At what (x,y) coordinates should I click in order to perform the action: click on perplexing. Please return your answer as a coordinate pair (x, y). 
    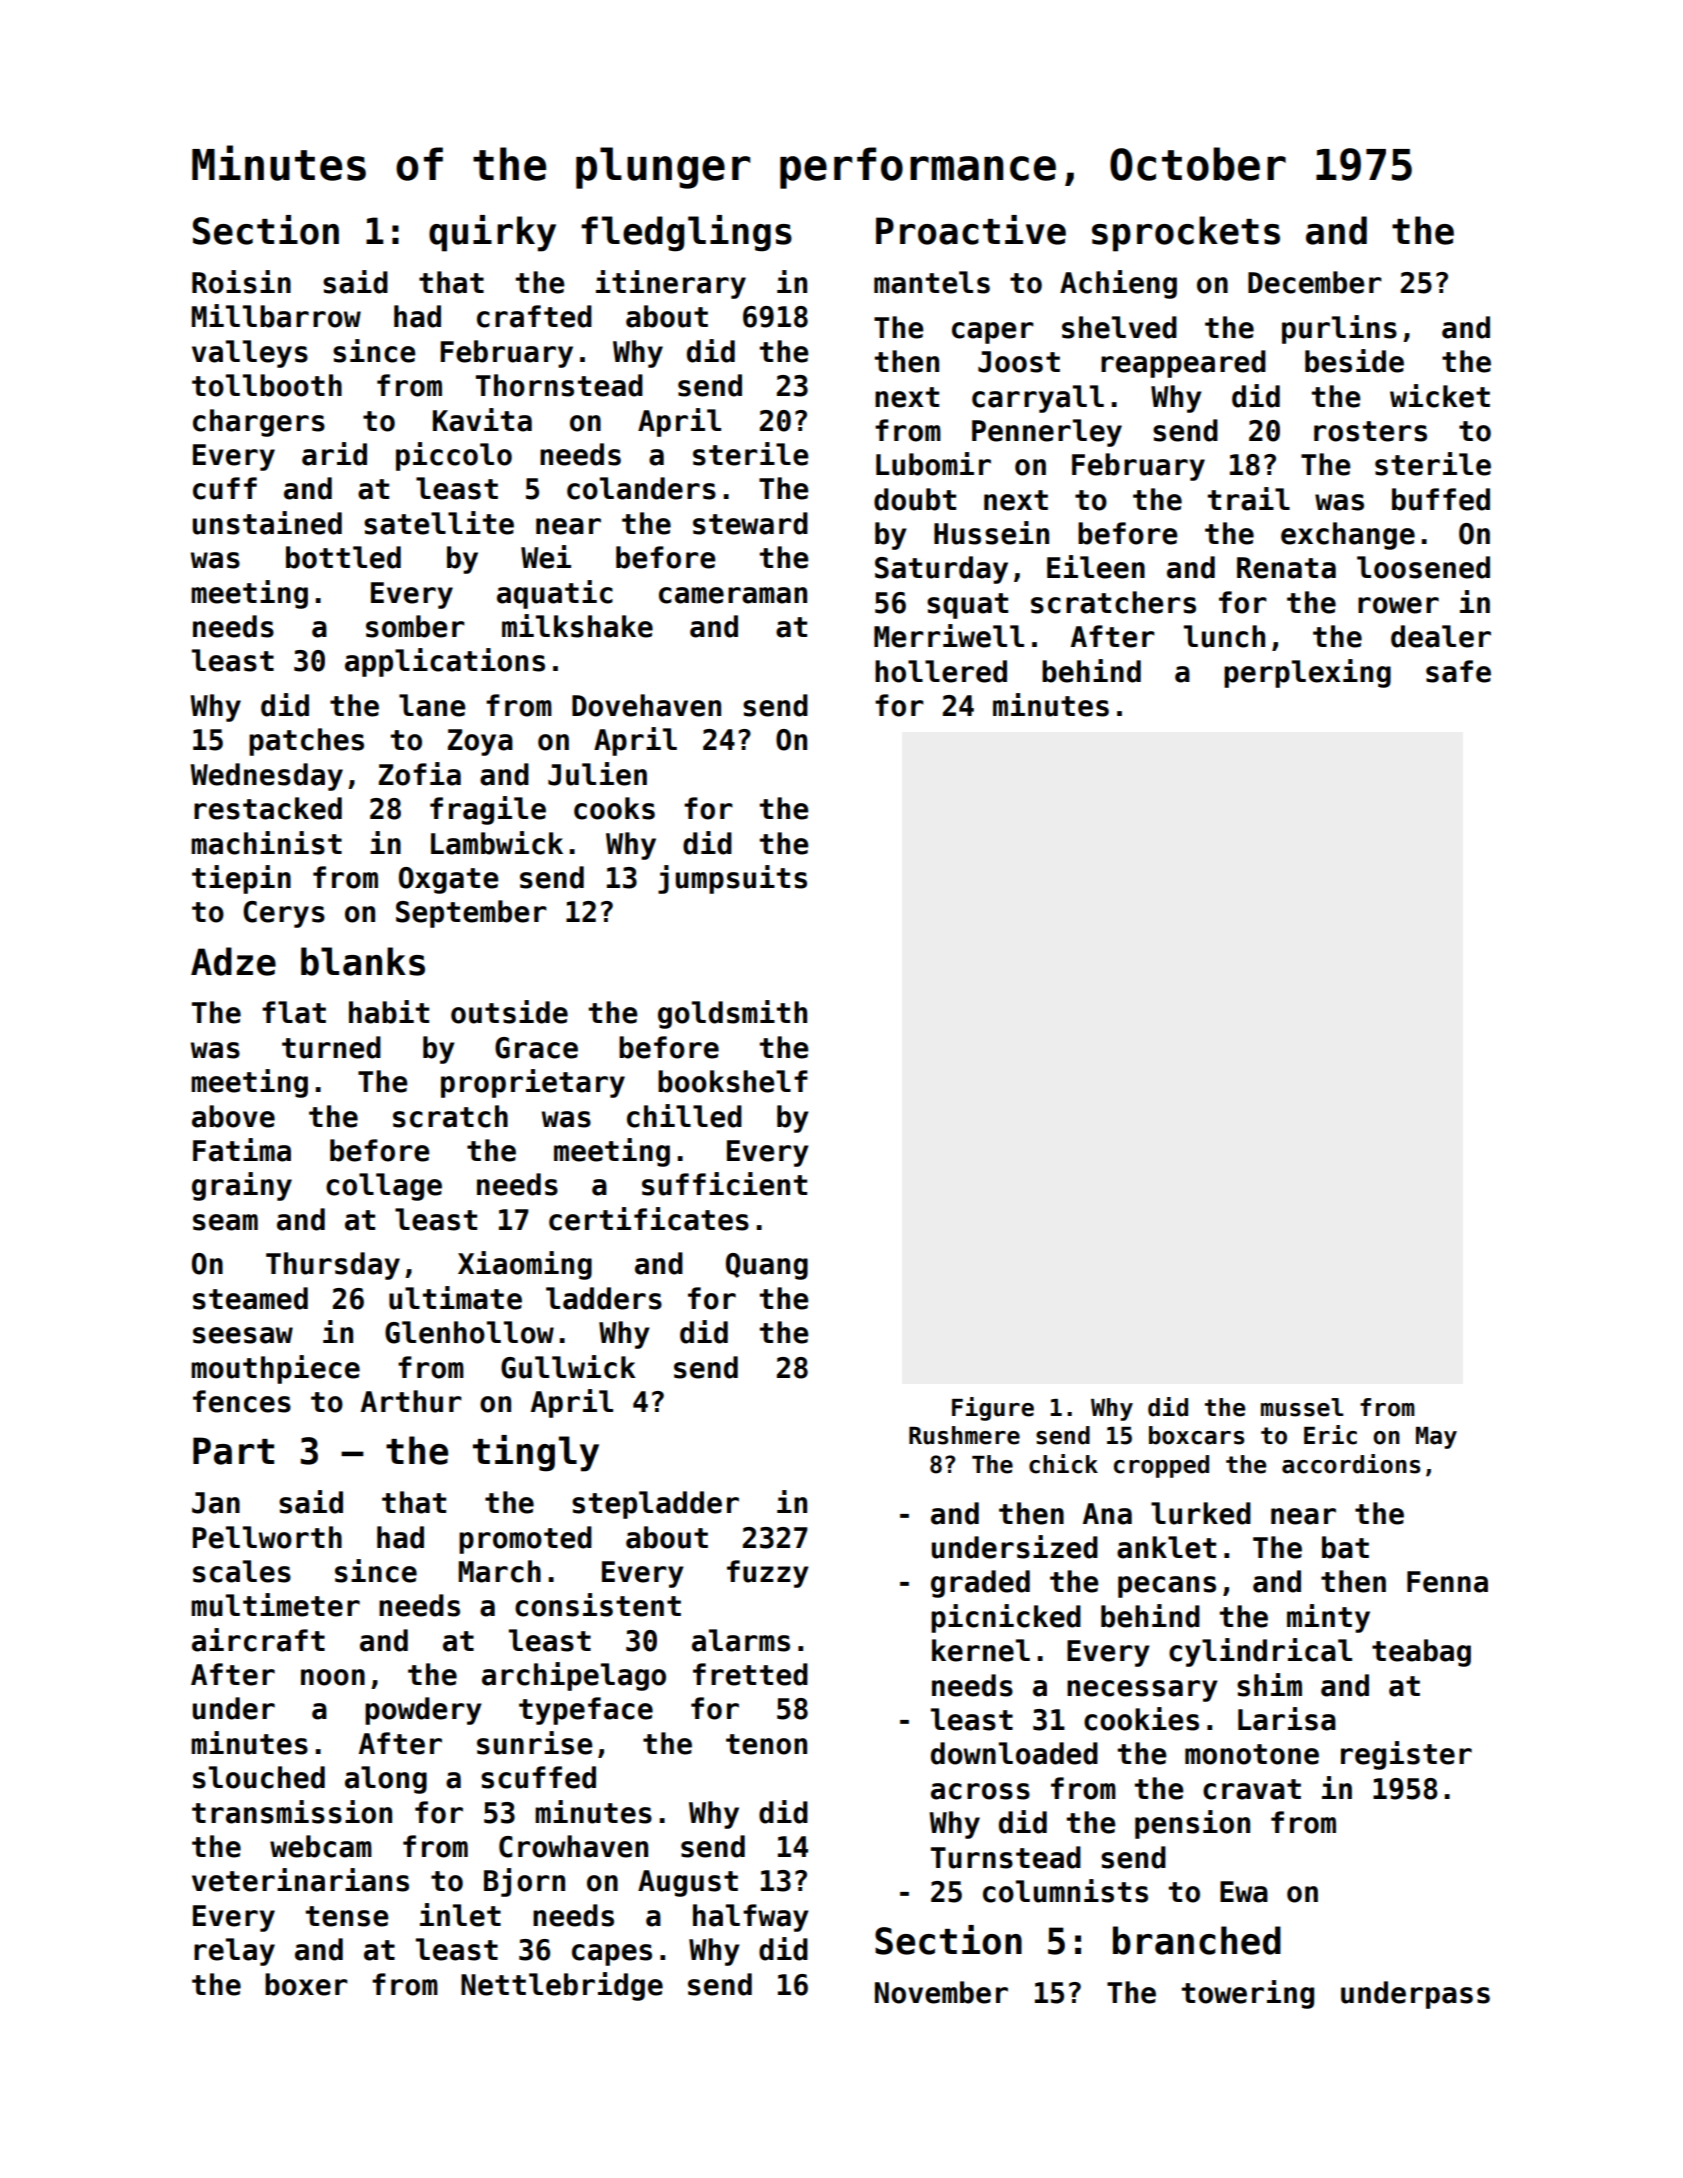
    Looking at the image, I should click on (1307, 673).
